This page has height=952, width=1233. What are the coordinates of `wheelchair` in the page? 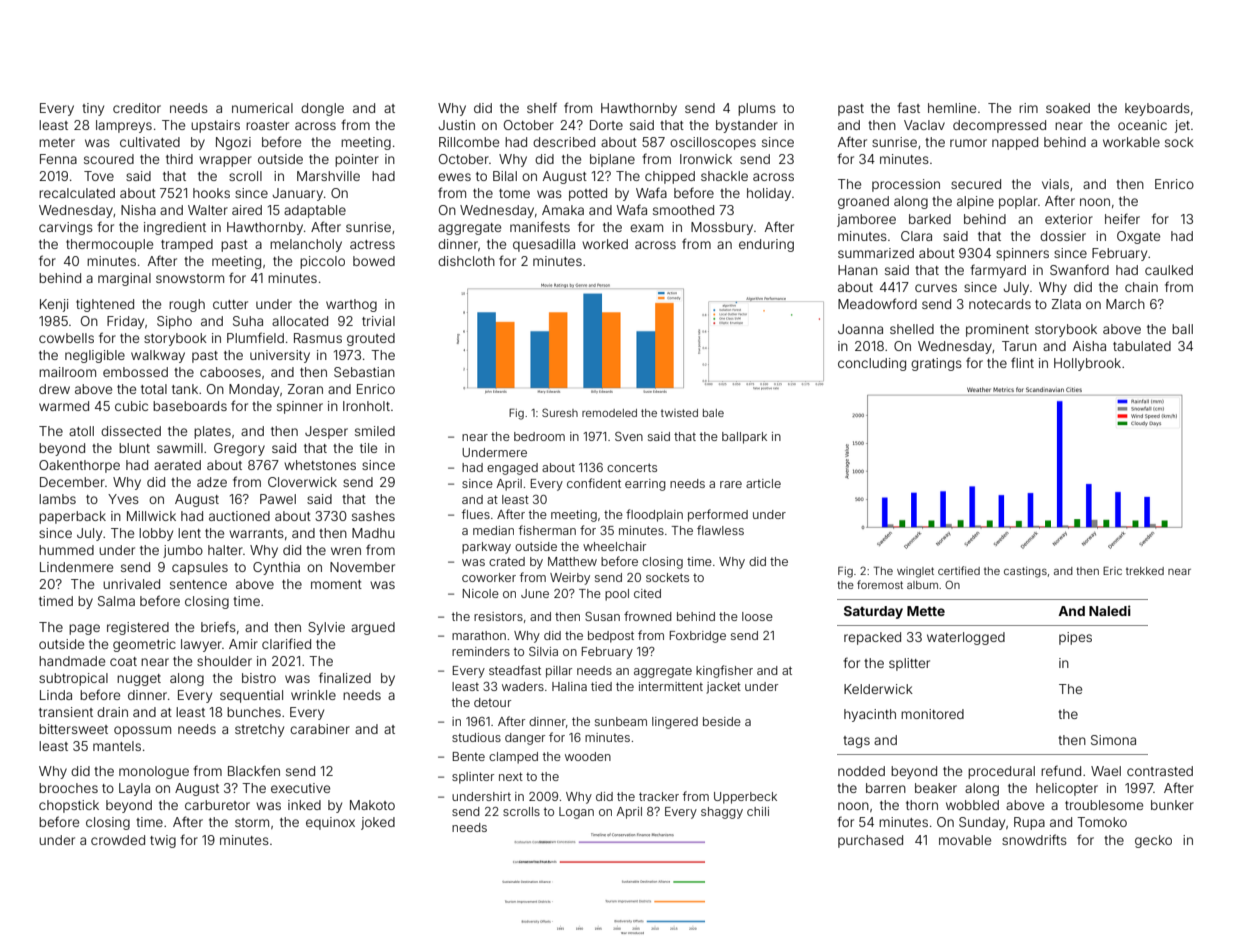 It's located at (614, 546).
